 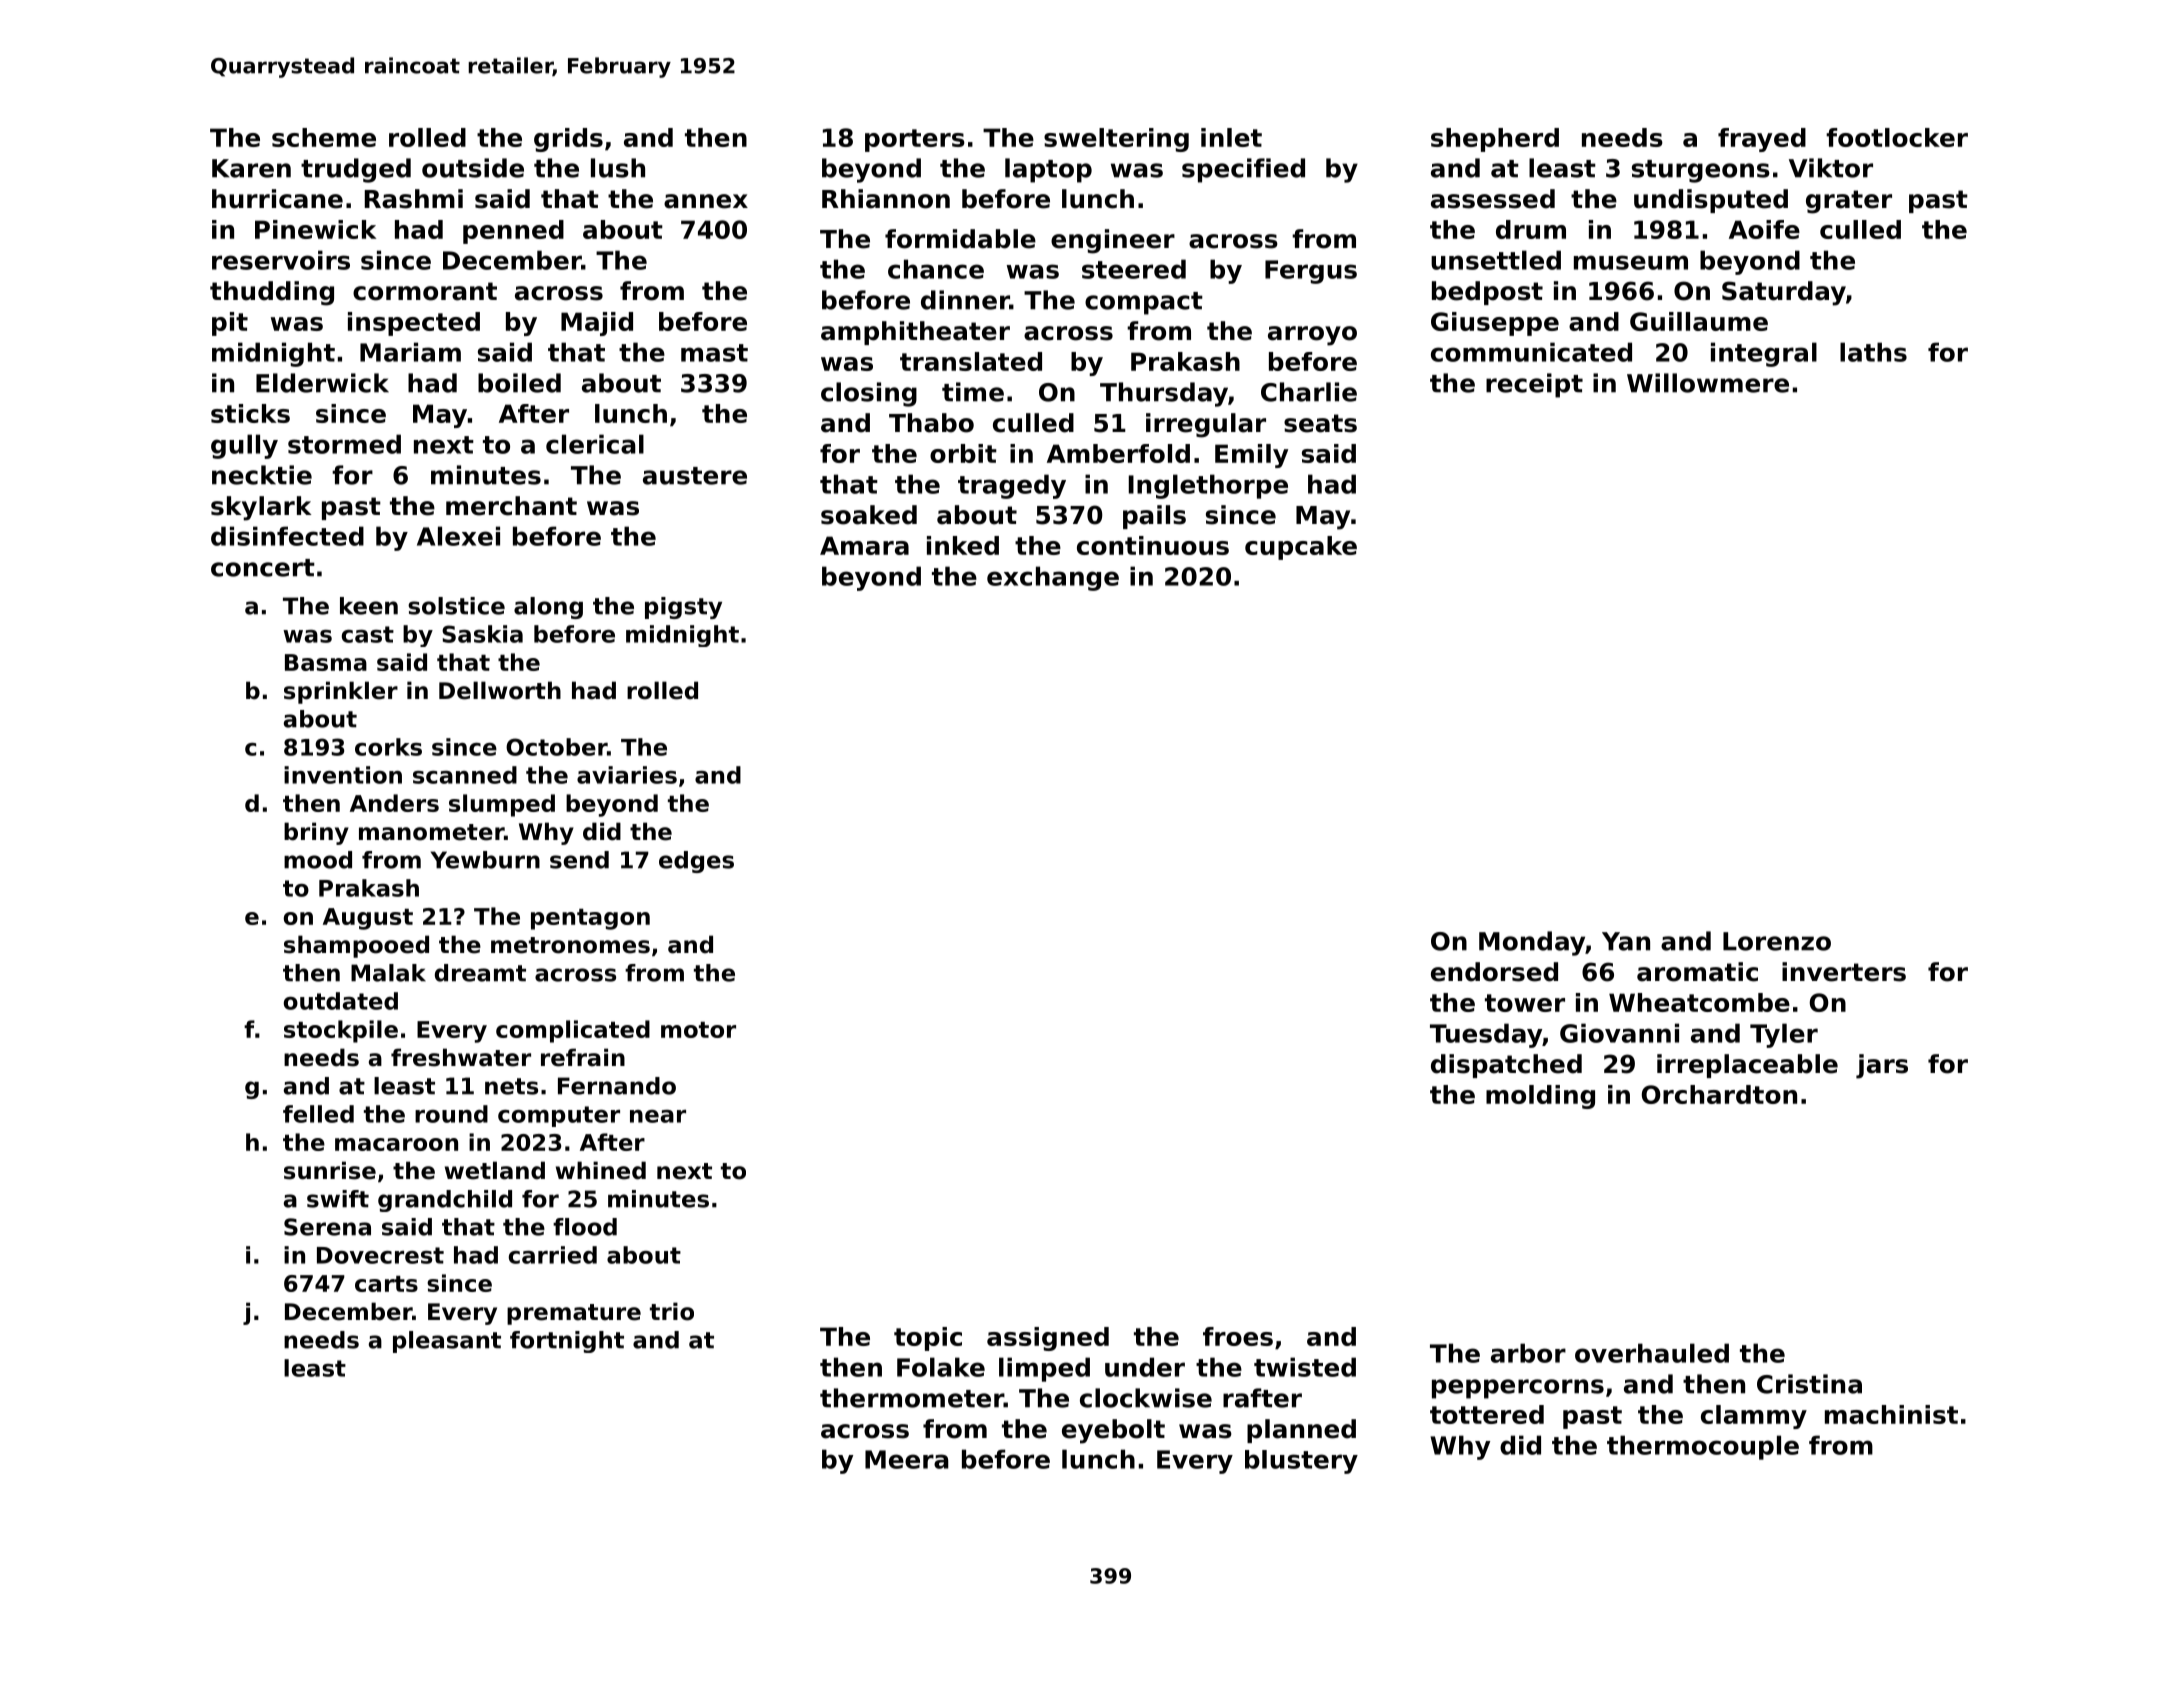 I want to click on blustery, so click(x=1301, y=1462).
